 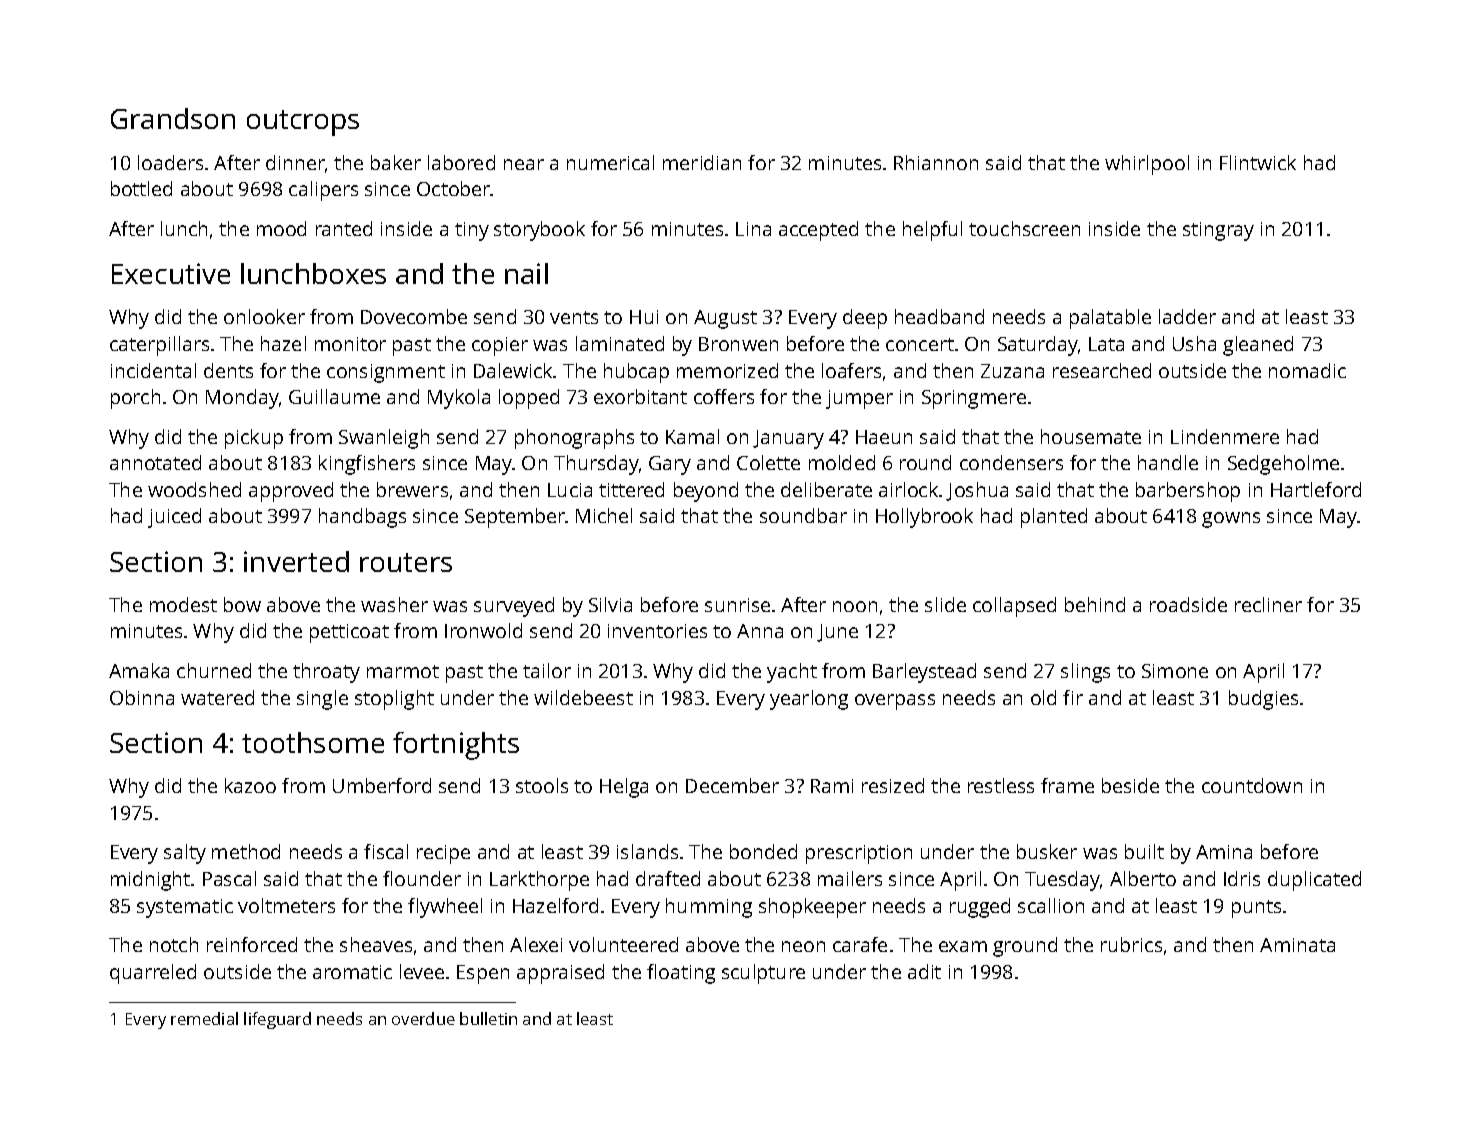 I want to click on recliner, so click(x=1268, y=604).
